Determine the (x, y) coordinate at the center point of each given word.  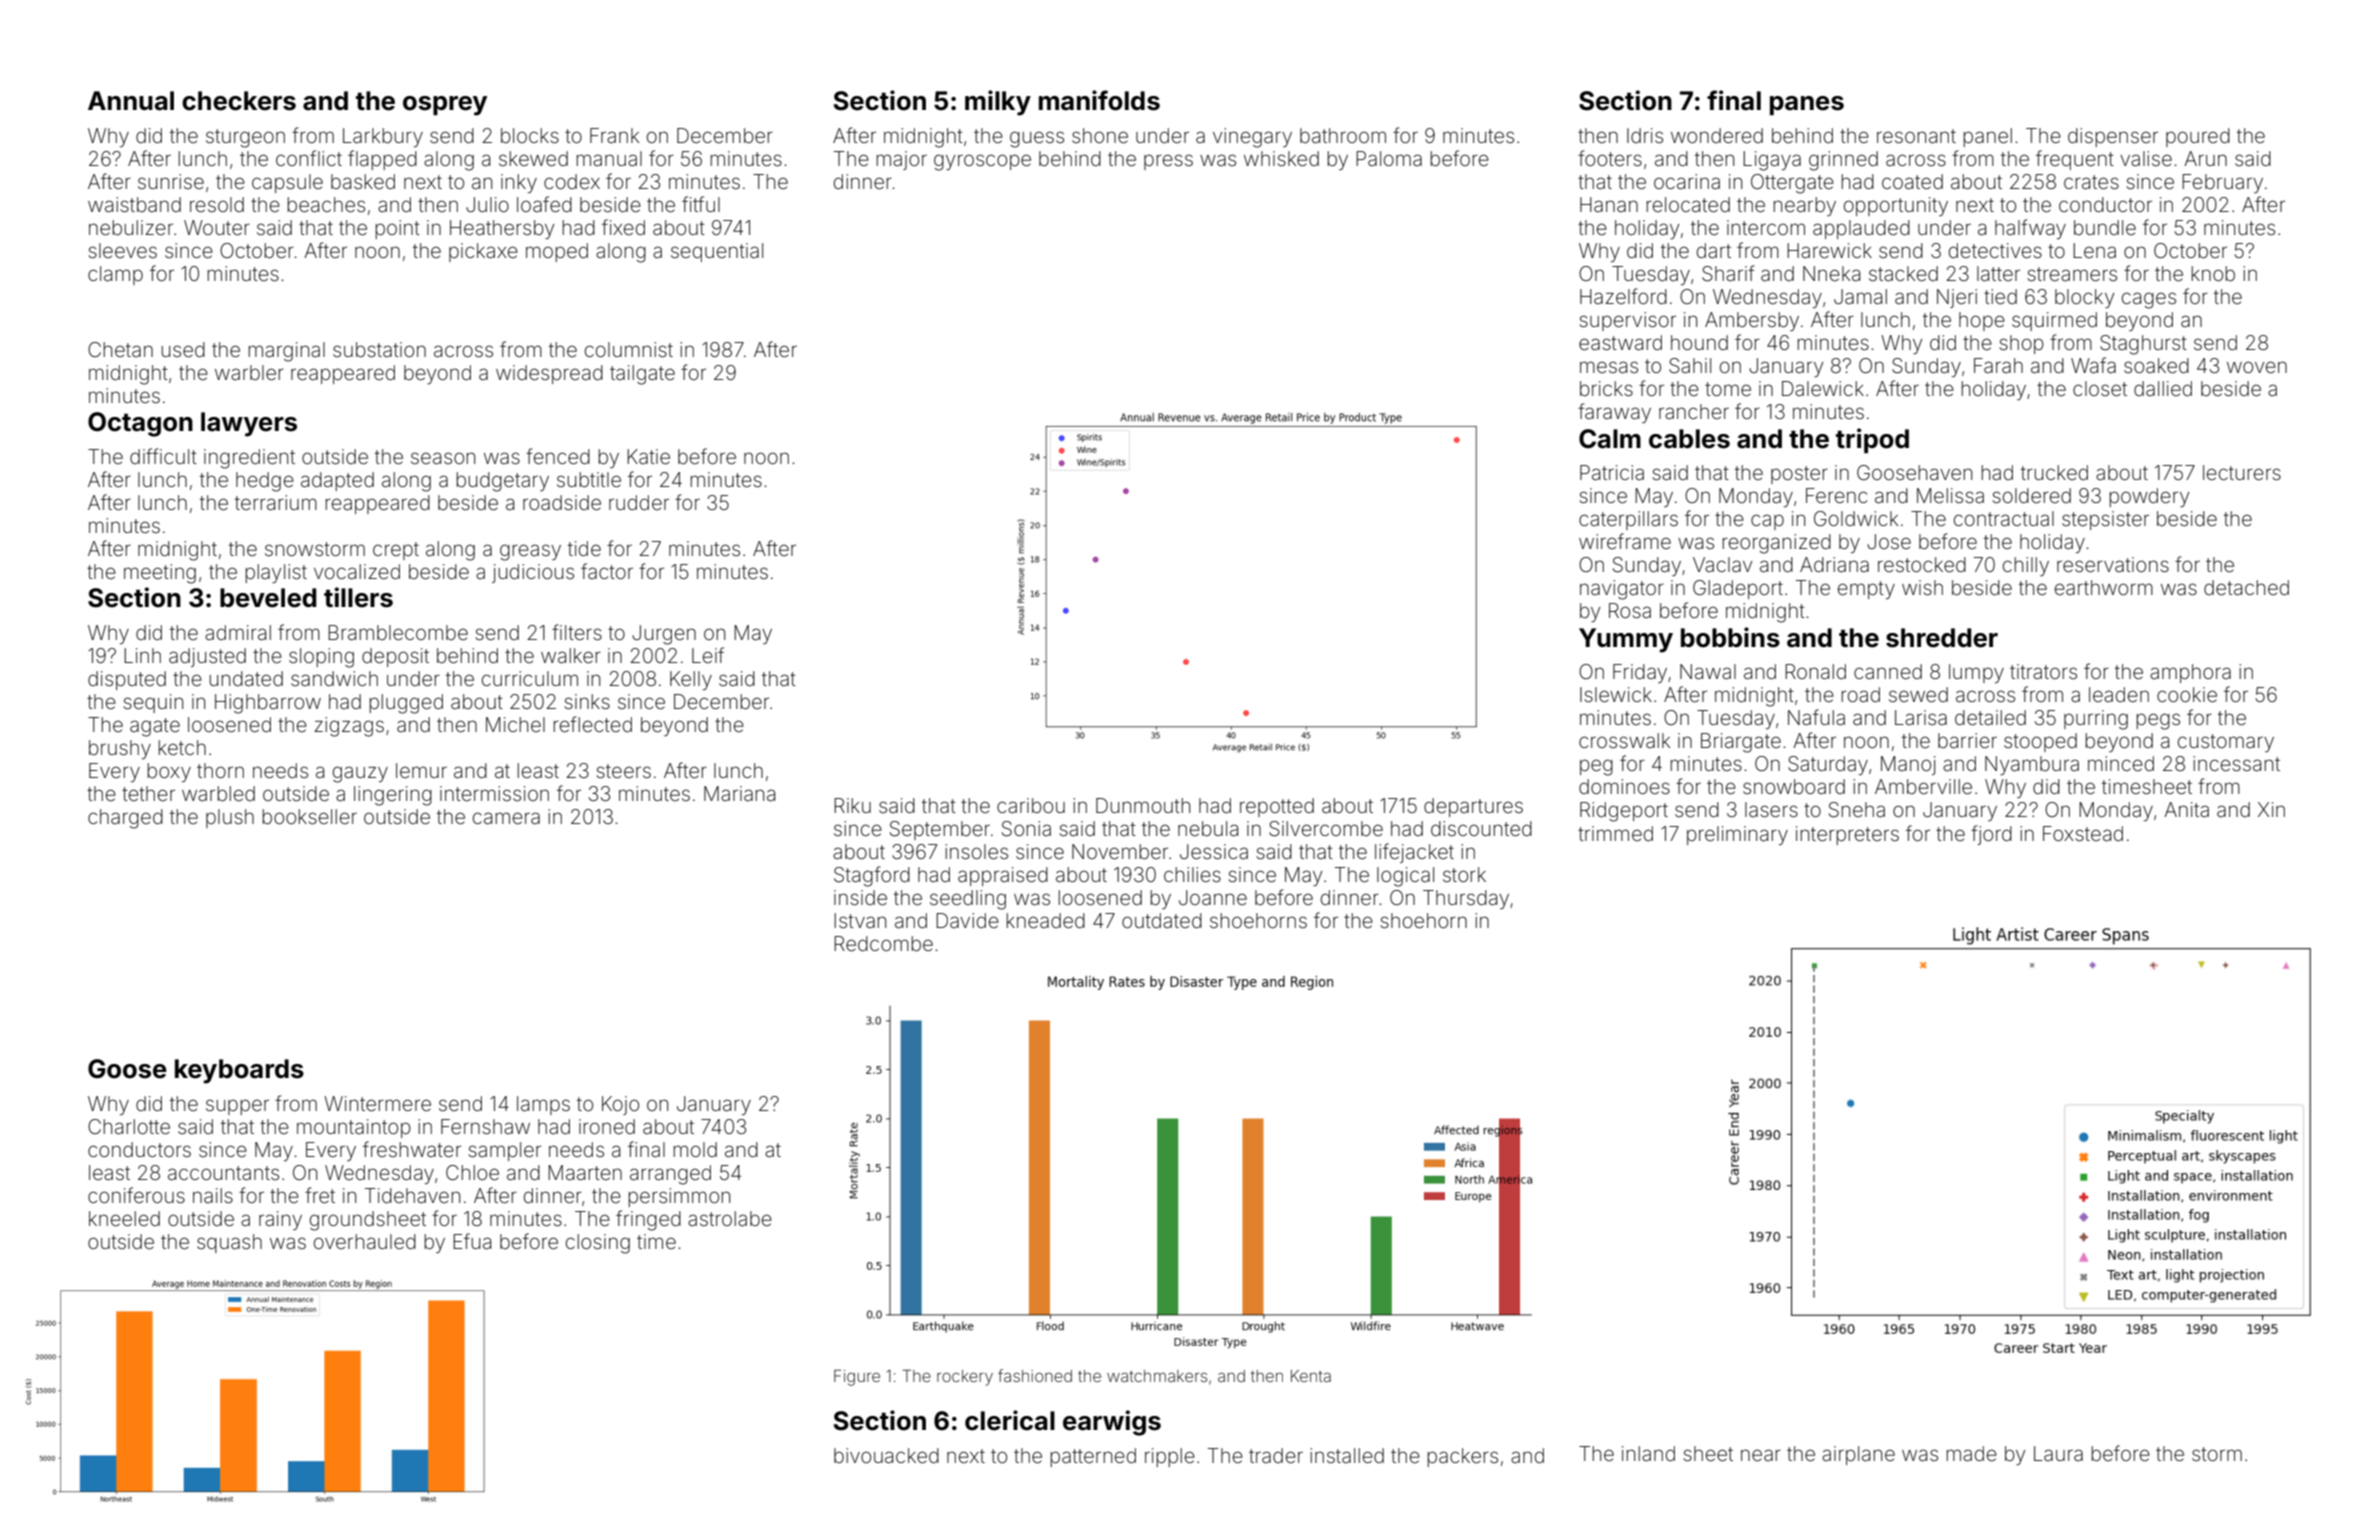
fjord (1991, 835)
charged (125, 819)
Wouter (217, 227)
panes (1807, 105)
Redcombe (883, 943)
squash (229, 1243)
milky (998, 103)
